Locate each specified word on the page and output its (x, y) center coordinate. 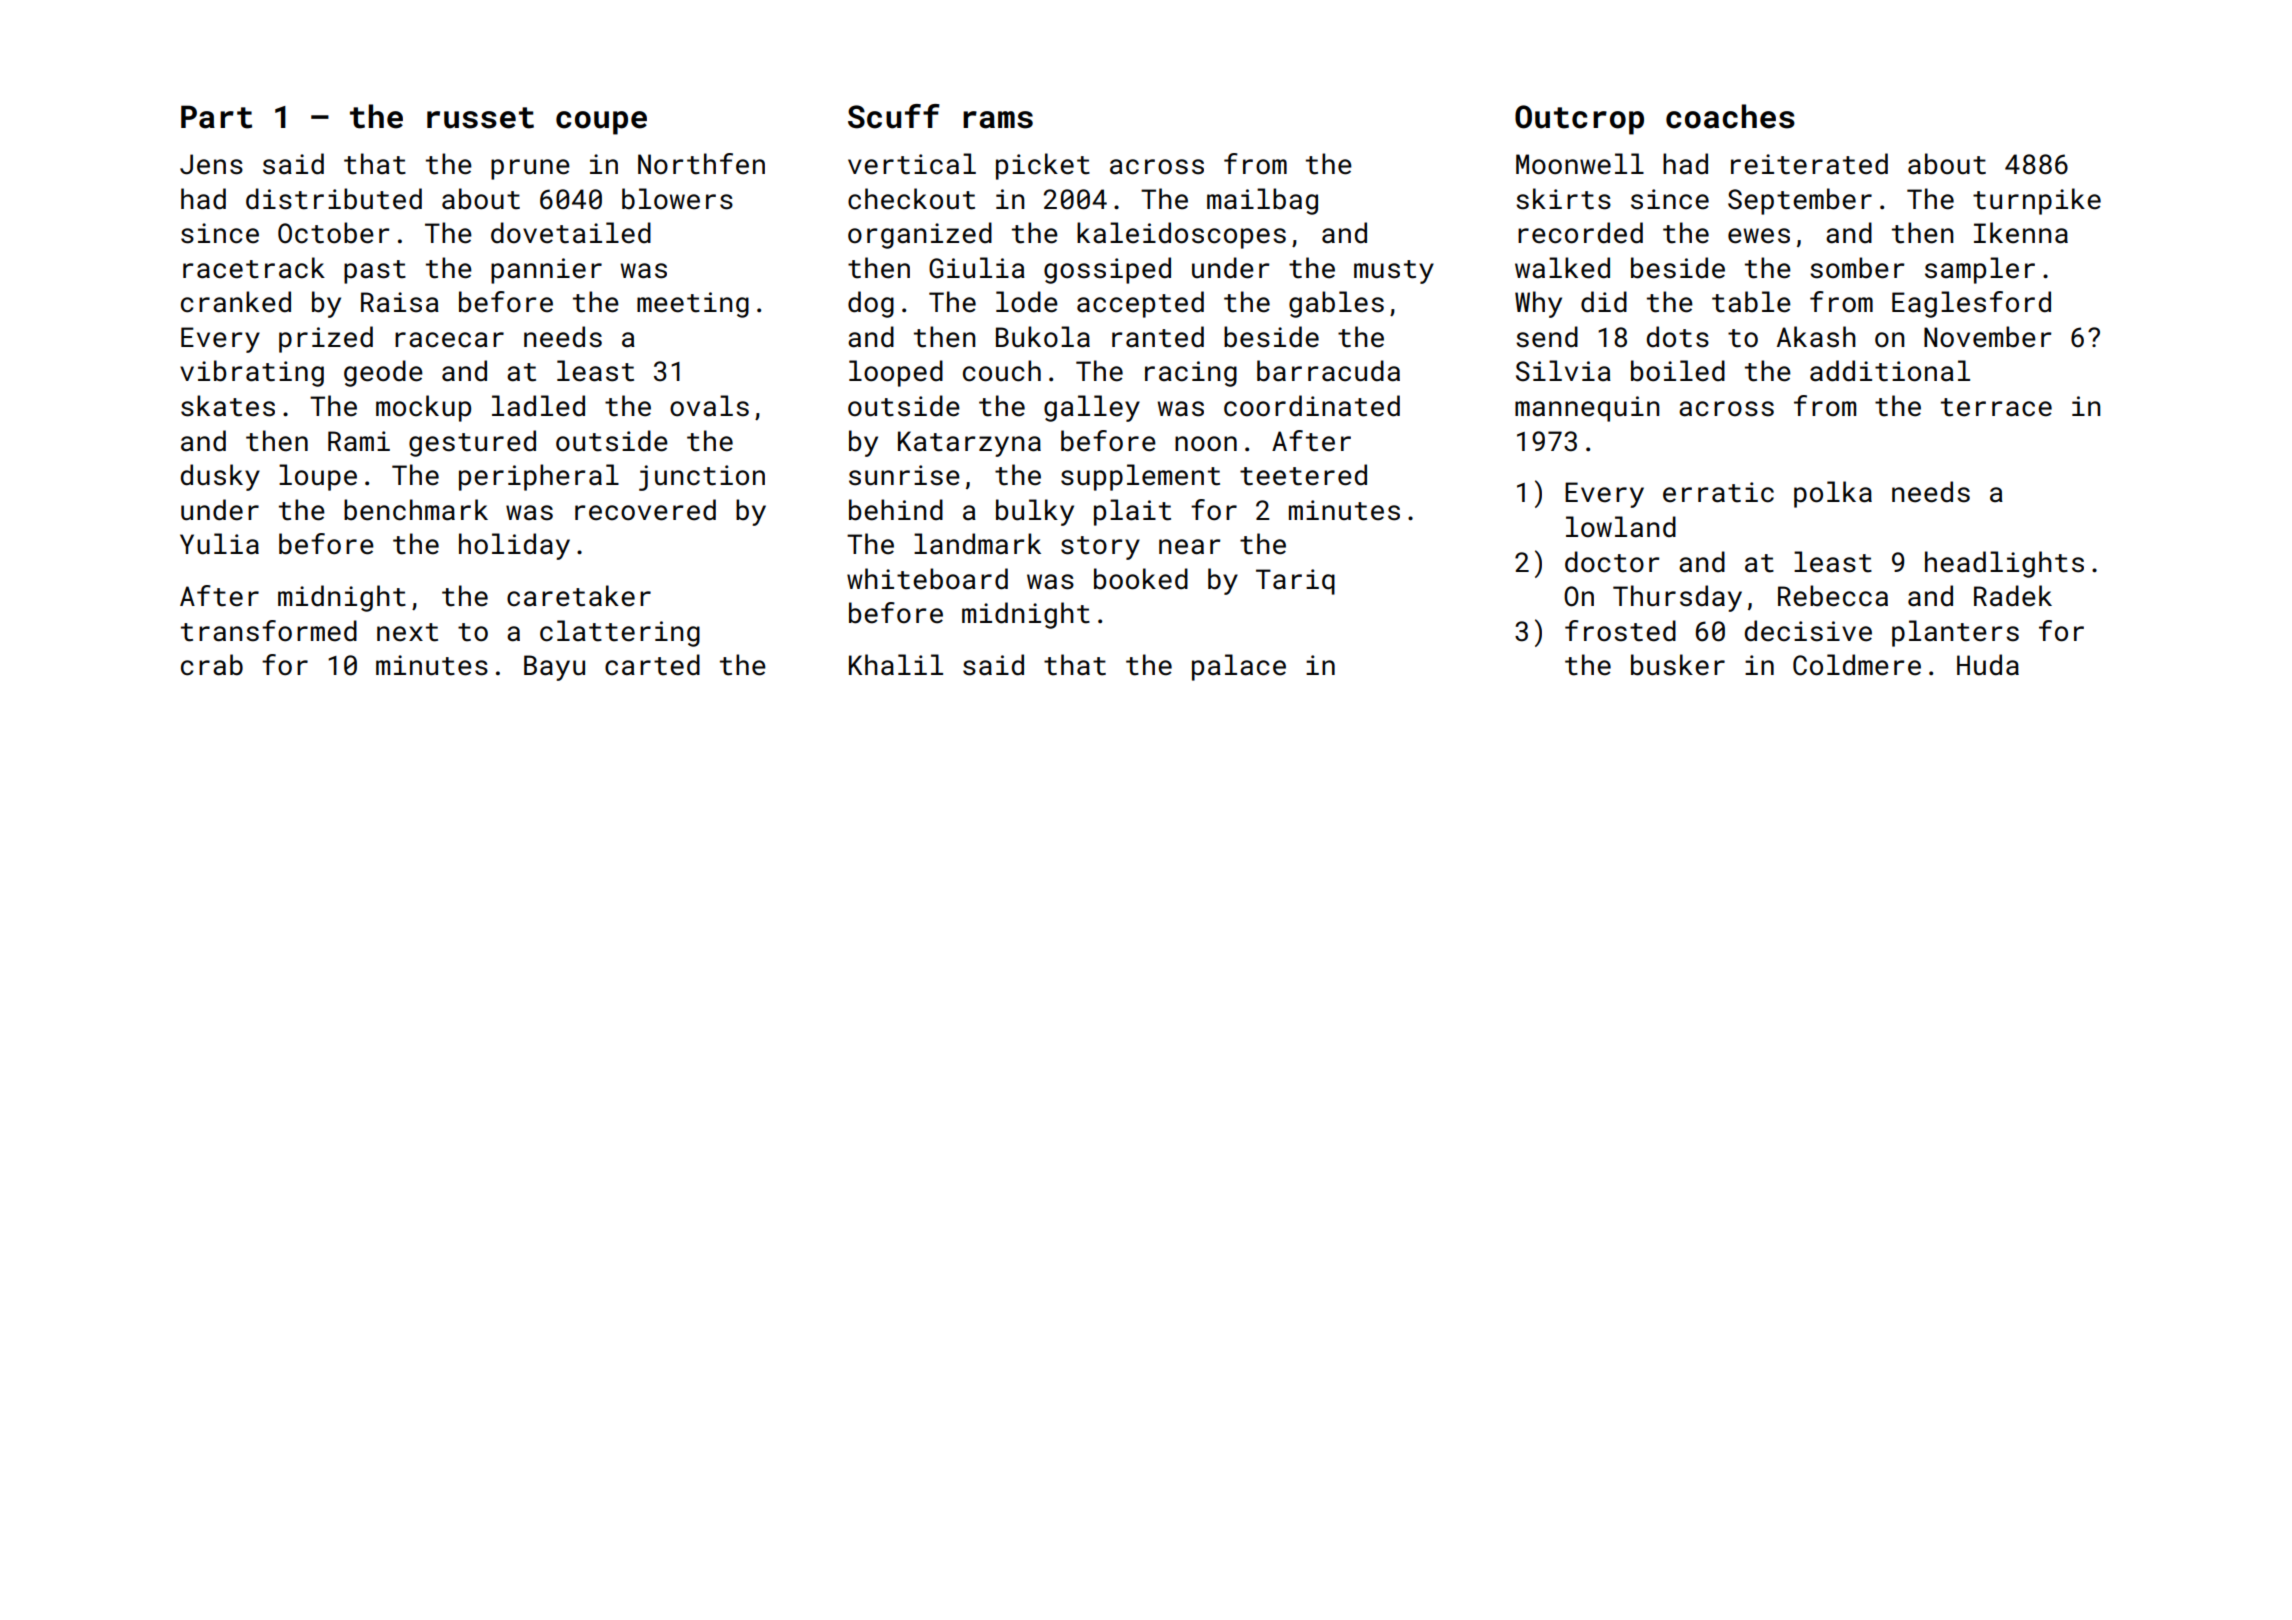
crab (212, 665)
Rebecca (1833, 596)
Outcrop (1579, 120)
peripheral (539, 477)
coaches (1730, 116)
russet (480, 118)
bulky (1035, 512)
